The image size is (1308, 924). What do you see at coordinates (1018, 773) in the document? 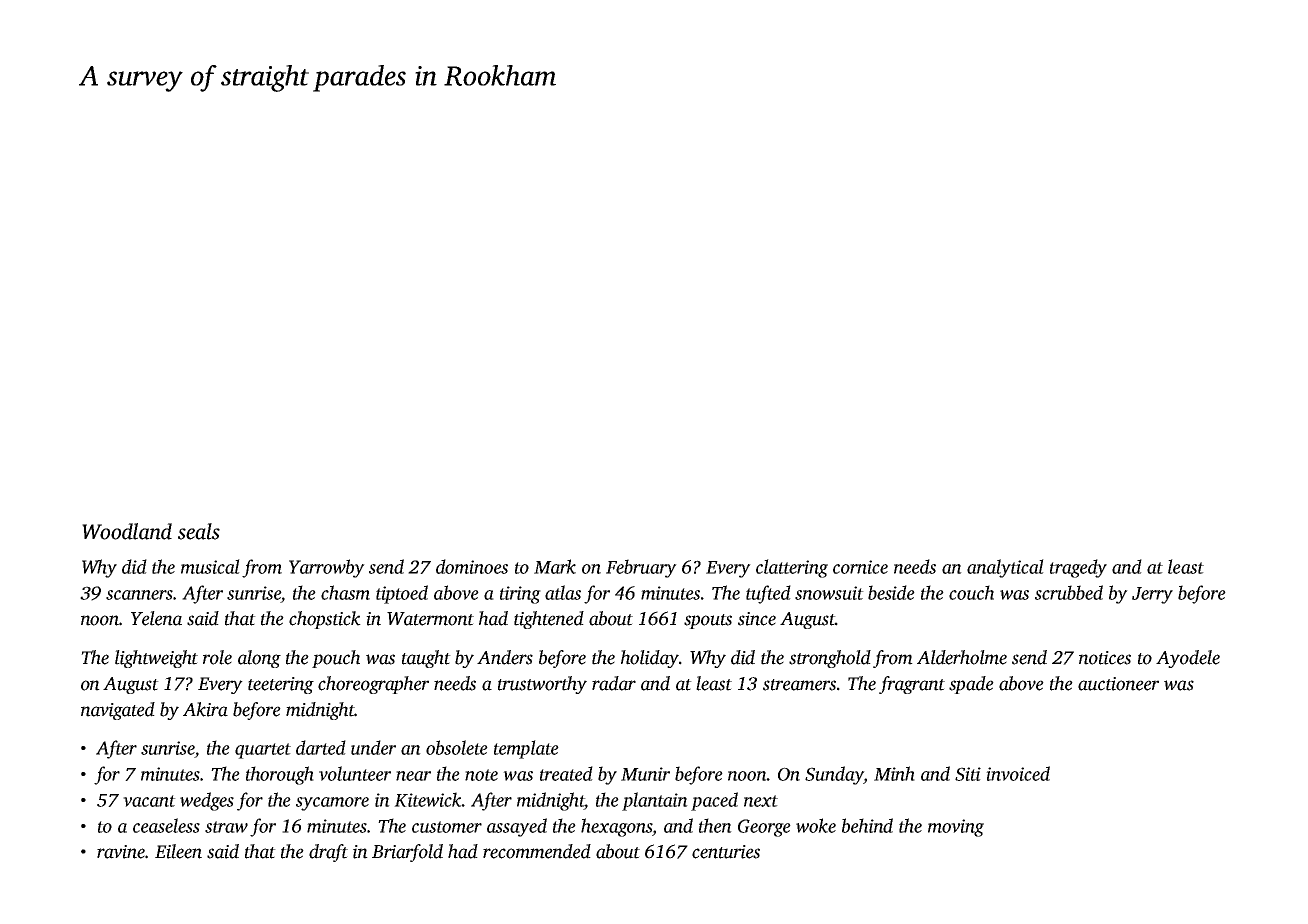
I see `invoiced` at bounding box center [1018, 773].
